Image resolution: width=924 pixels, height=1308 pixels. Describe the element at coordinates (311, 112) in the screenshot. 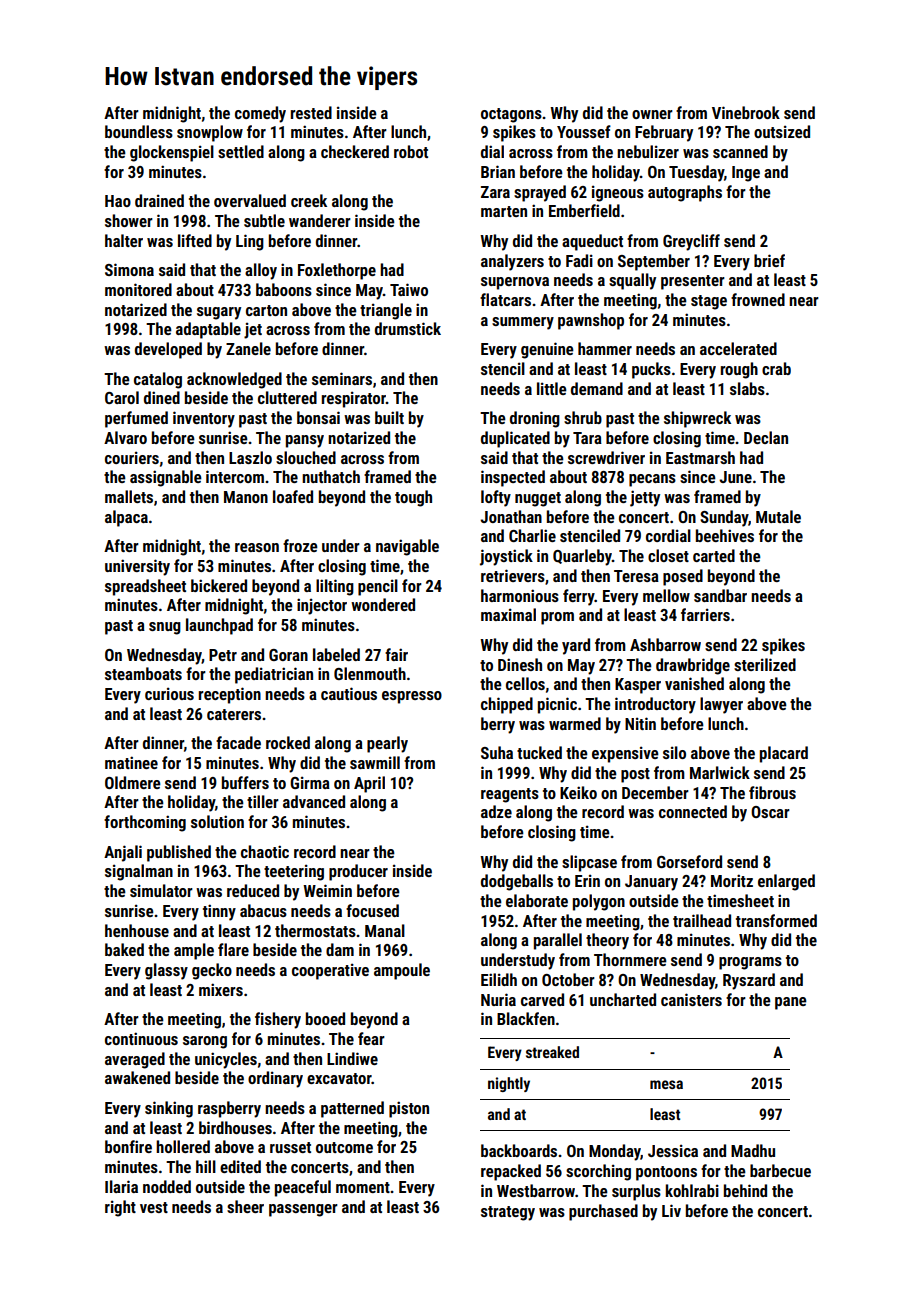

I see `rested` at that location.
